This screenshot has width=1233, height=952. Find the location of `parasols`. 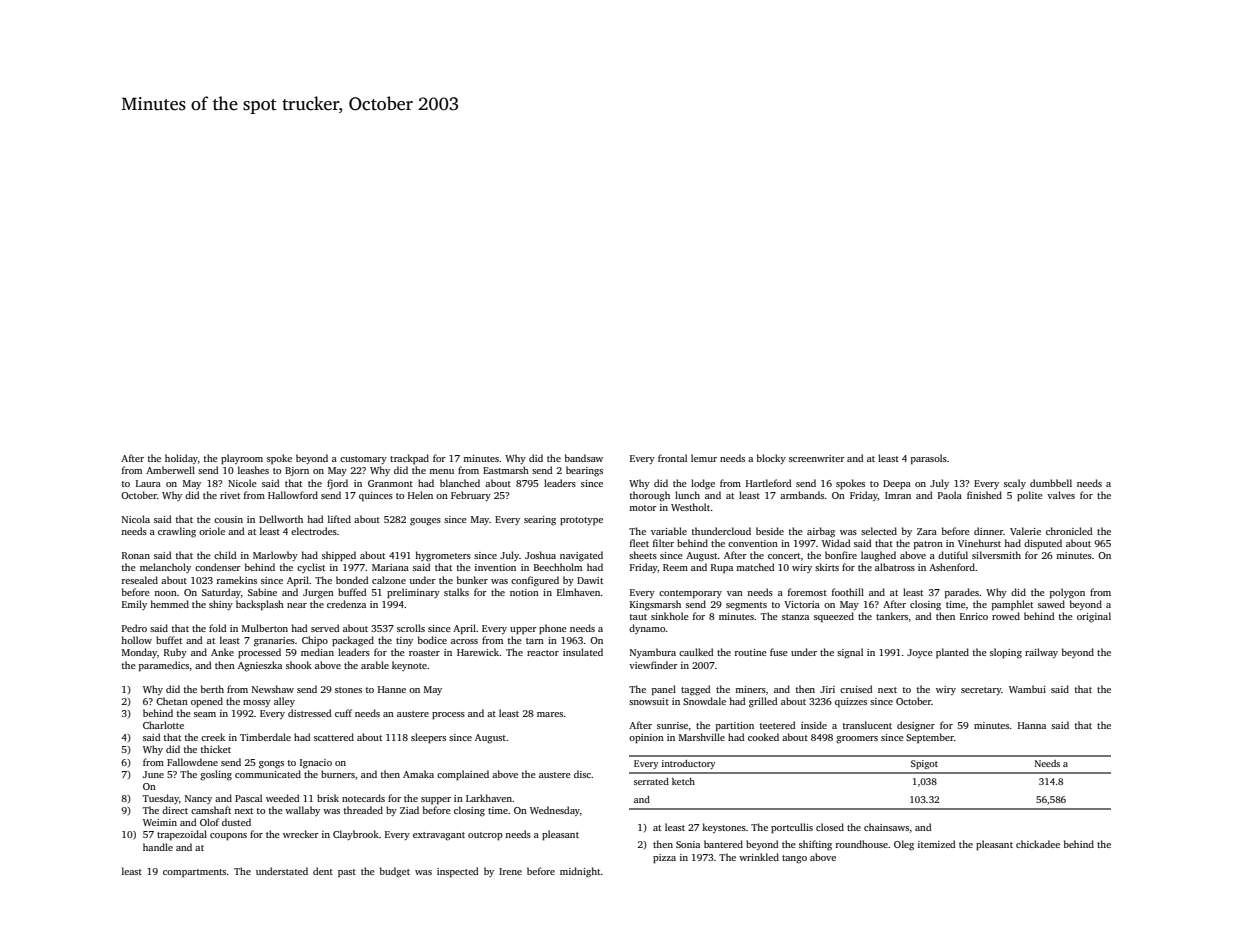

parasols is located at coordinates (929, 459).
